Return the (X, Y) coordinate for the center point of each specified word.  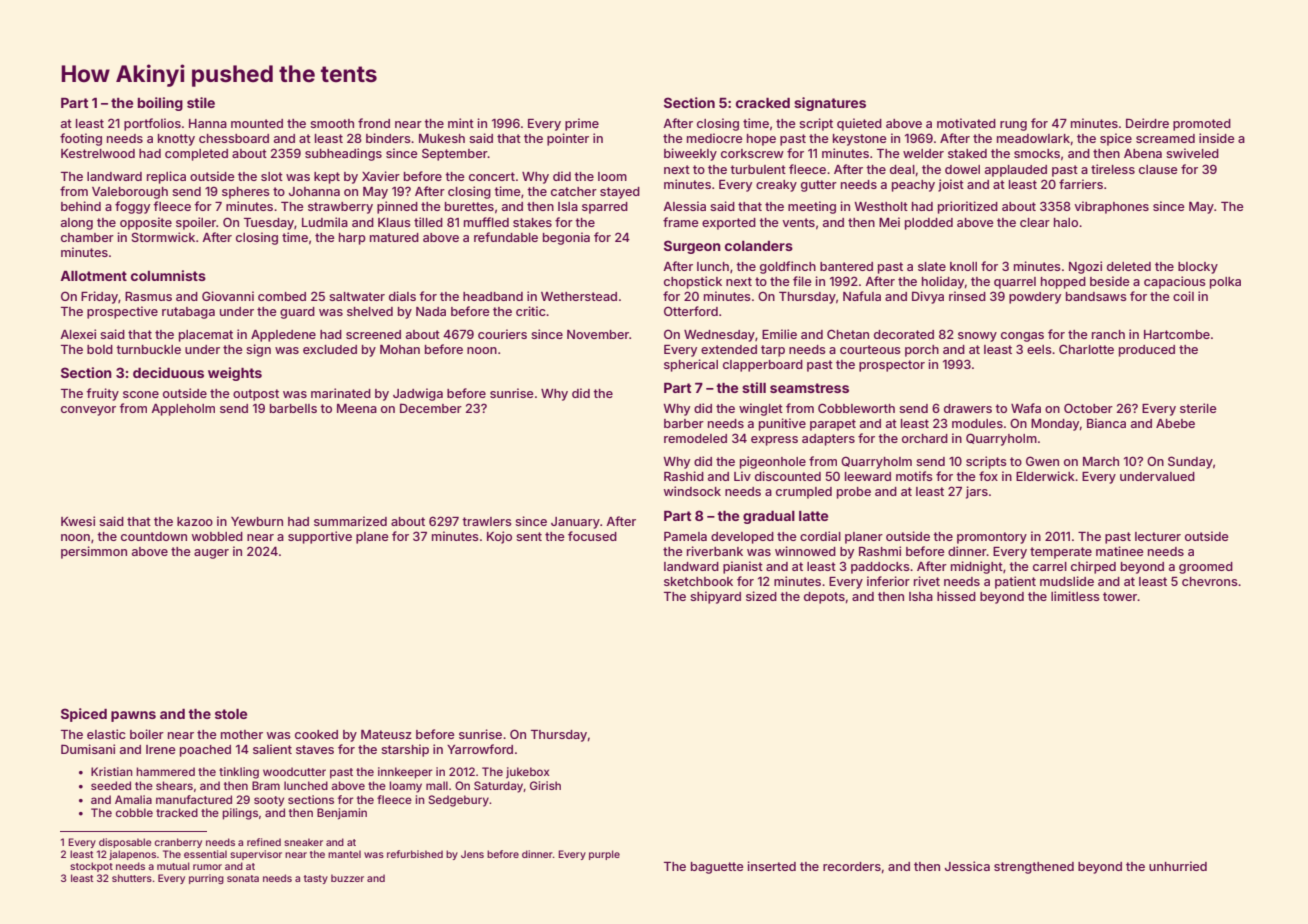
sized (761, 596)
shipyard (715, 597)
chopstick (693, 282)
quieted (859, 124)
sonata (243, 878)
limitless (1075, 596)
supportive (320, 537)
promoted (1202, 125)
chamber (87, 237)
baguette (717, 868)
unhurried (1178, 866)
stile (201, 102)
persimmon (94, 552)
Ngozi (1085, 267)
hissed (956, 596)
